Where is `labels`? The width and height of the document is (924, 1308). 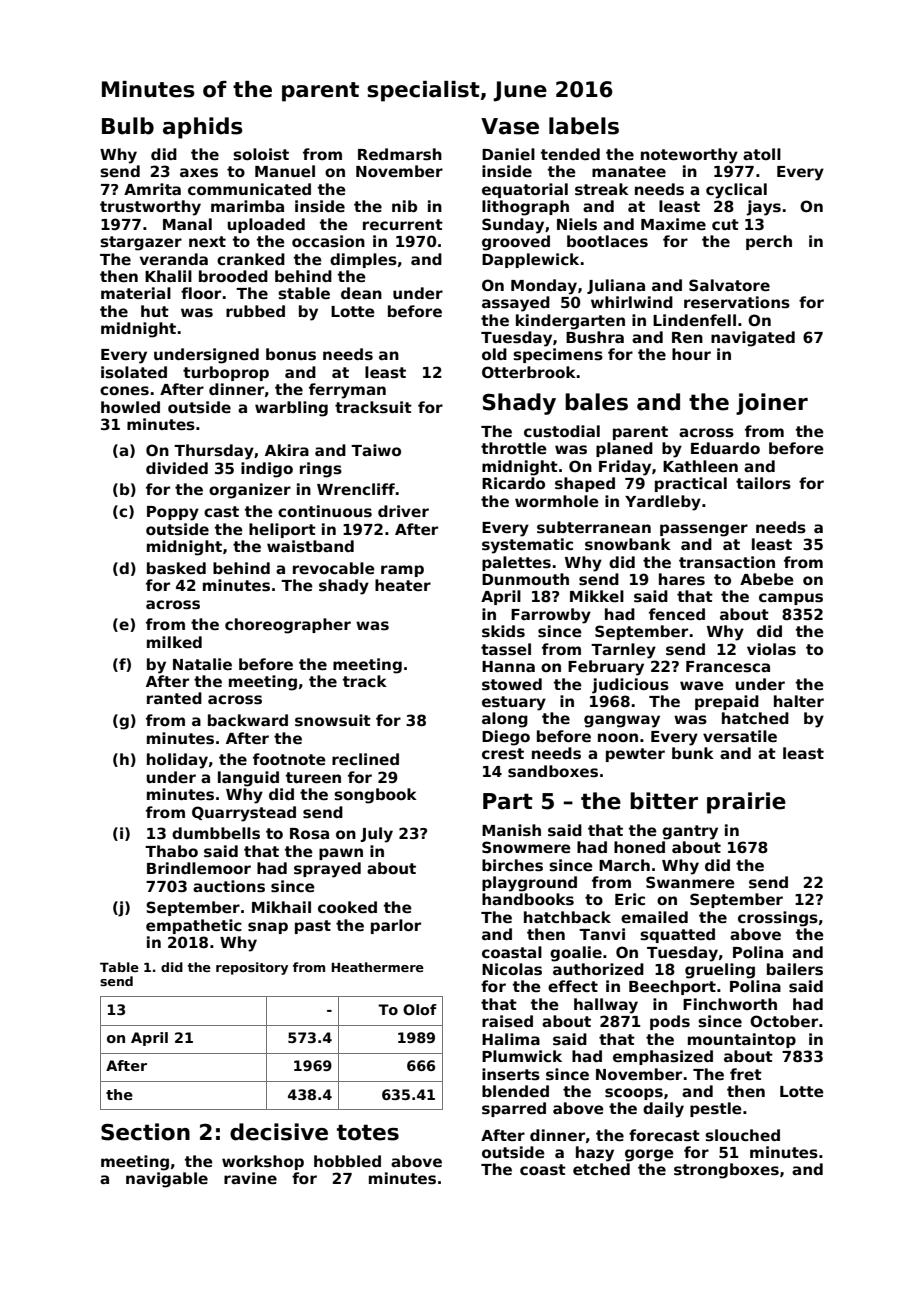
labels is located at coordinates (584, 126).
